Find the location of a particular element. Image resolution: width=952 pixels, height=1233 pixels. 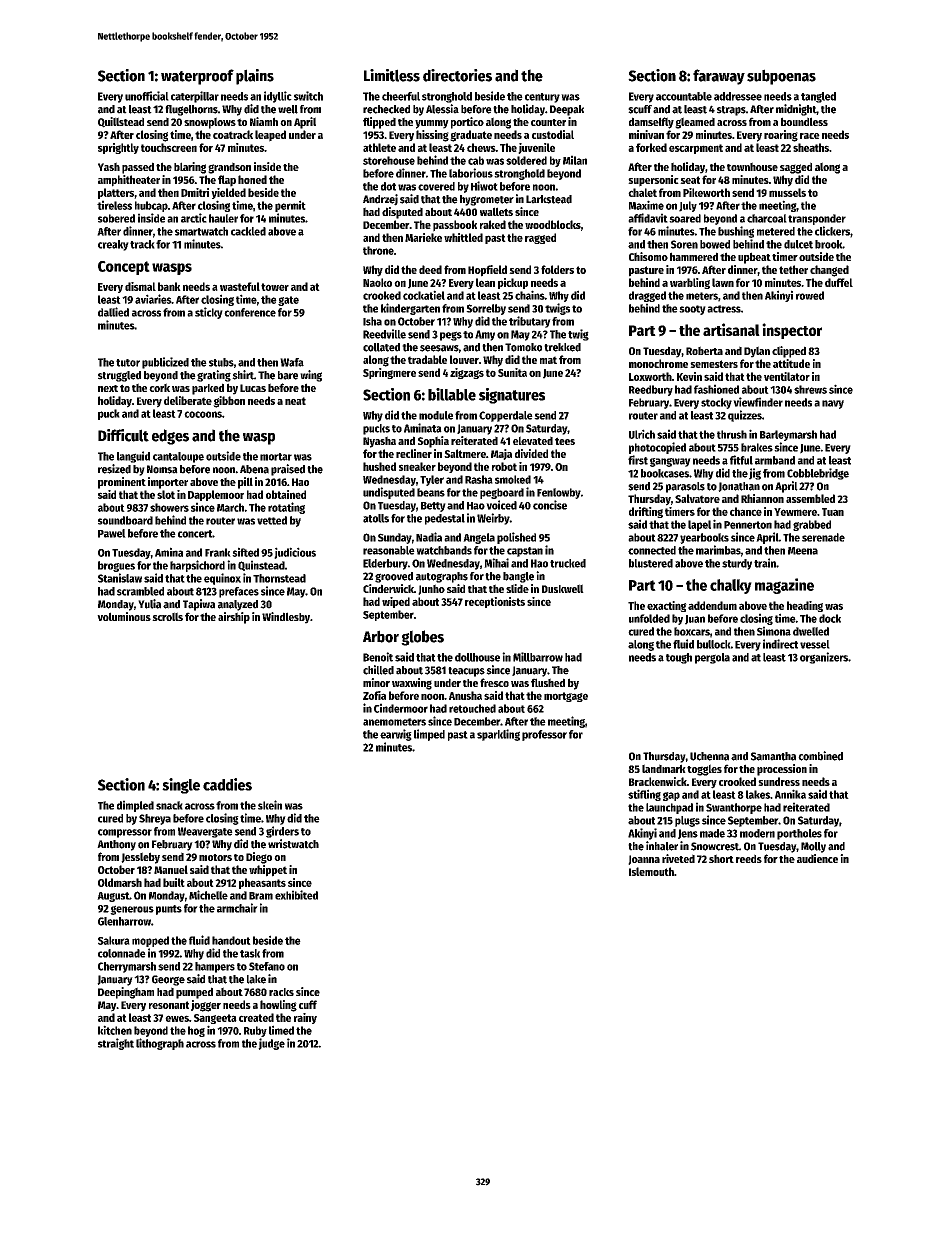

rotating is located at coordinates (286, 508).
